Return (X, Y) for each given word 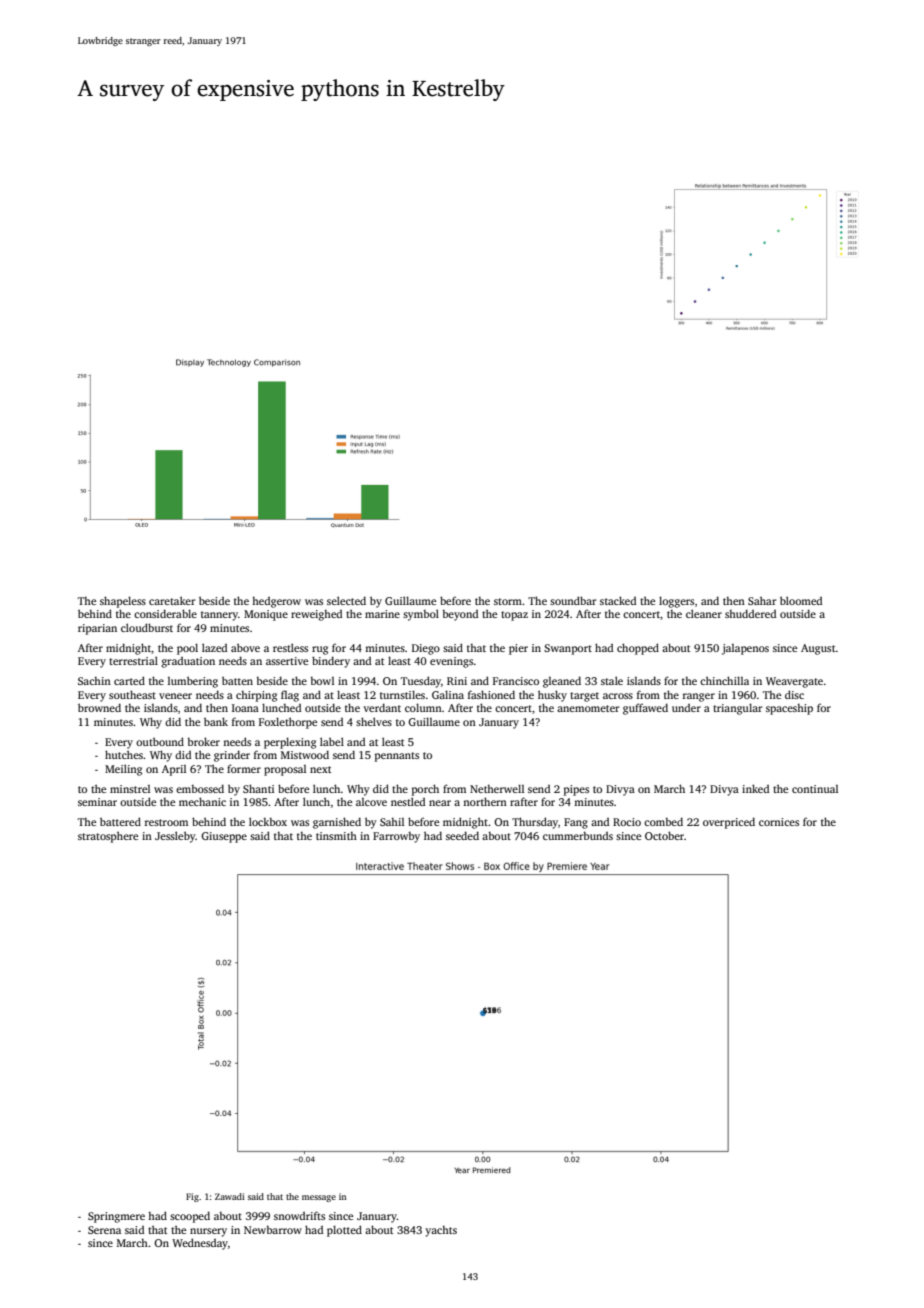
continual (815, 789)
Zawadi (230, 1196)
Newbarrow (273, 1230)
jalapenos (745, 649)
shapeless (123, 602)
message (319, 1198)
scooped (190, 1217)
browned (99, 707)
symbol (421, 615)
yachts (441, 1231)
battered (120, 821)
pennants (397, 757)
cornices (779, 822)
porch (425, 790)
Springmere (116, 1217)
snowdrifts (299, 1215)
